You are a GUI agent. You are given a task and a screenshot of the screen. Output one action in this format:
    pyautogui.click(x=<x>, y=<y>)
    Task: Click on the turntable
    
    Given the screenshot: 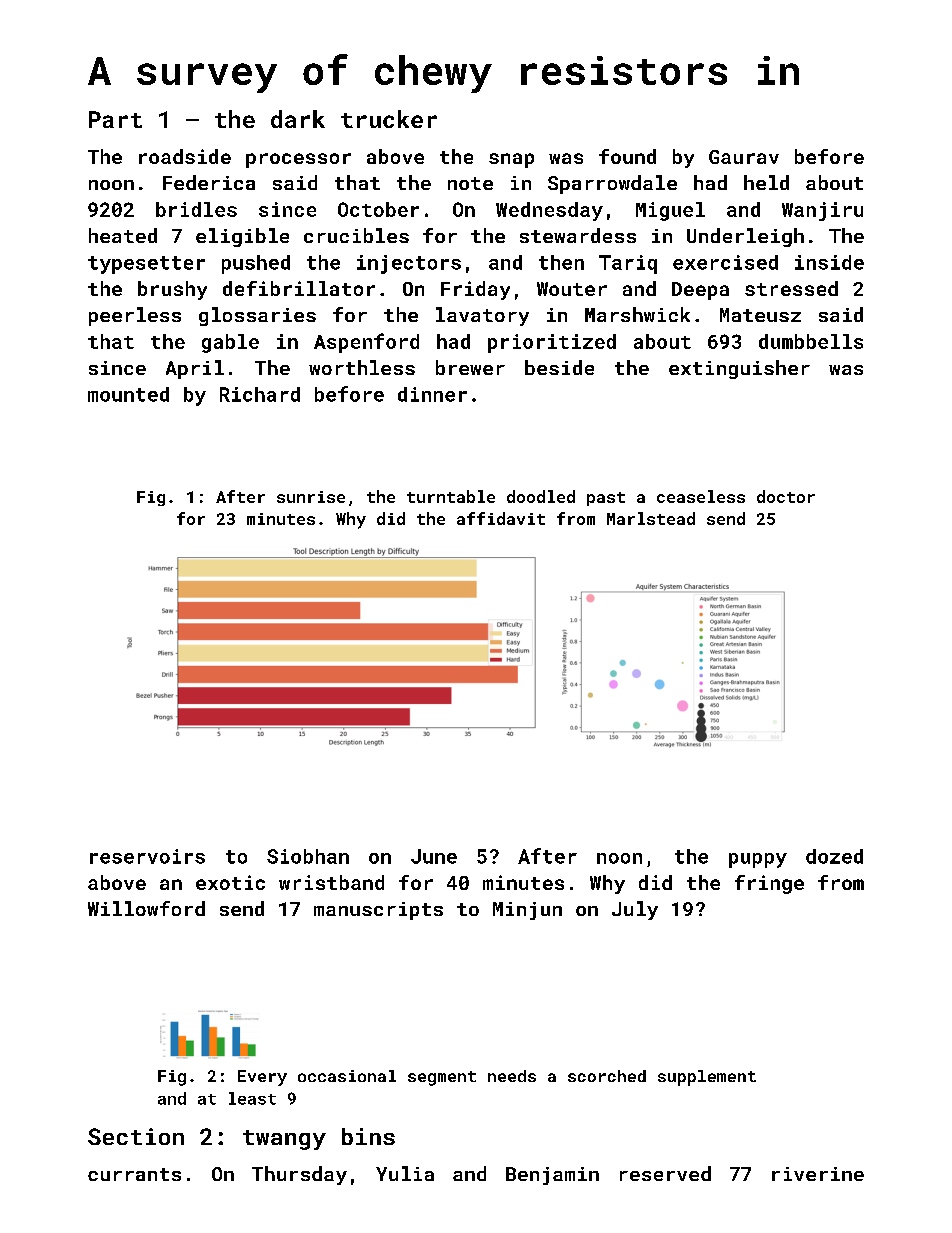 What is the action you would take?
    pyautogui.click(x=451, y=496)
